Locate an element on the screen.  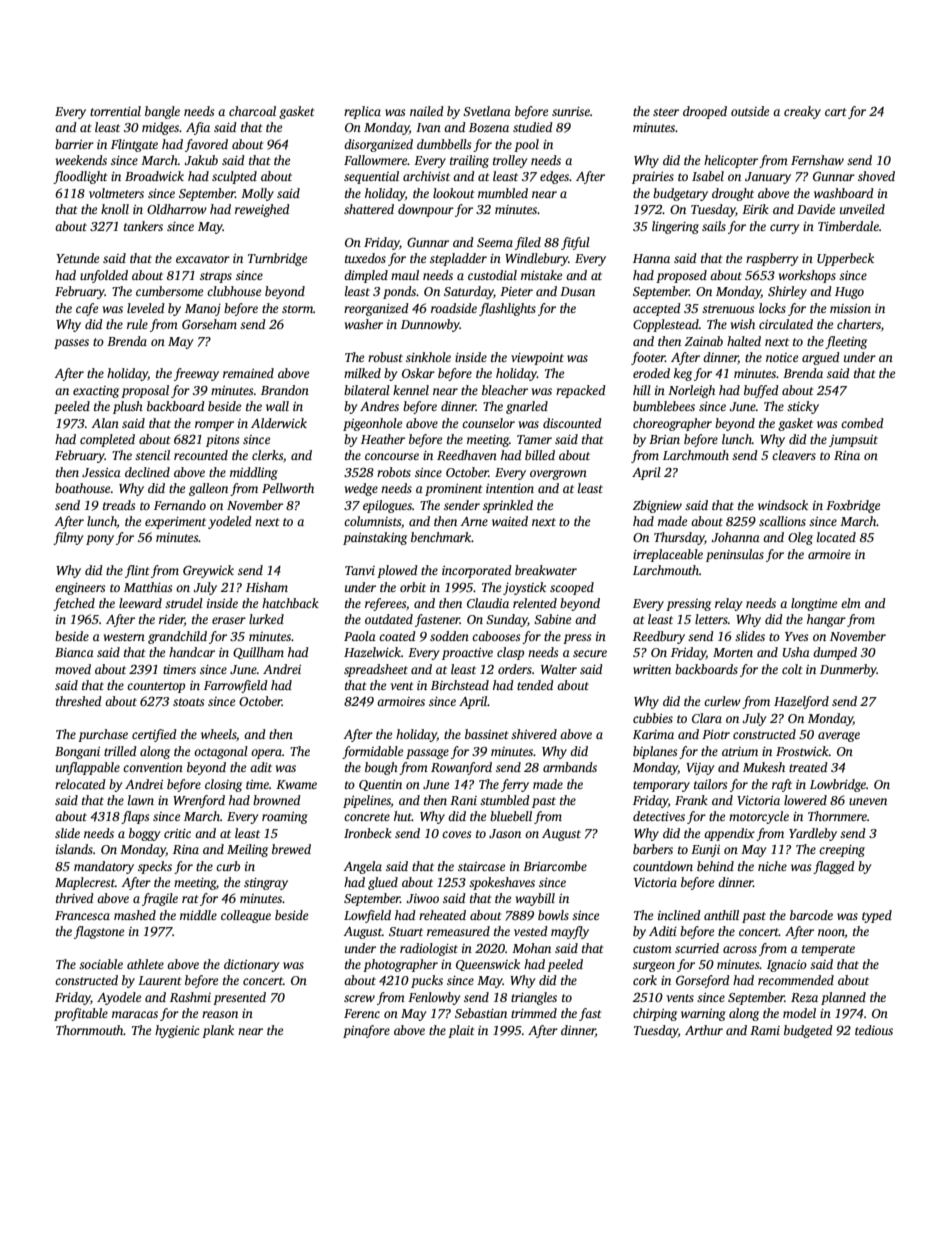
straps is located at coordinates (216, 277).
